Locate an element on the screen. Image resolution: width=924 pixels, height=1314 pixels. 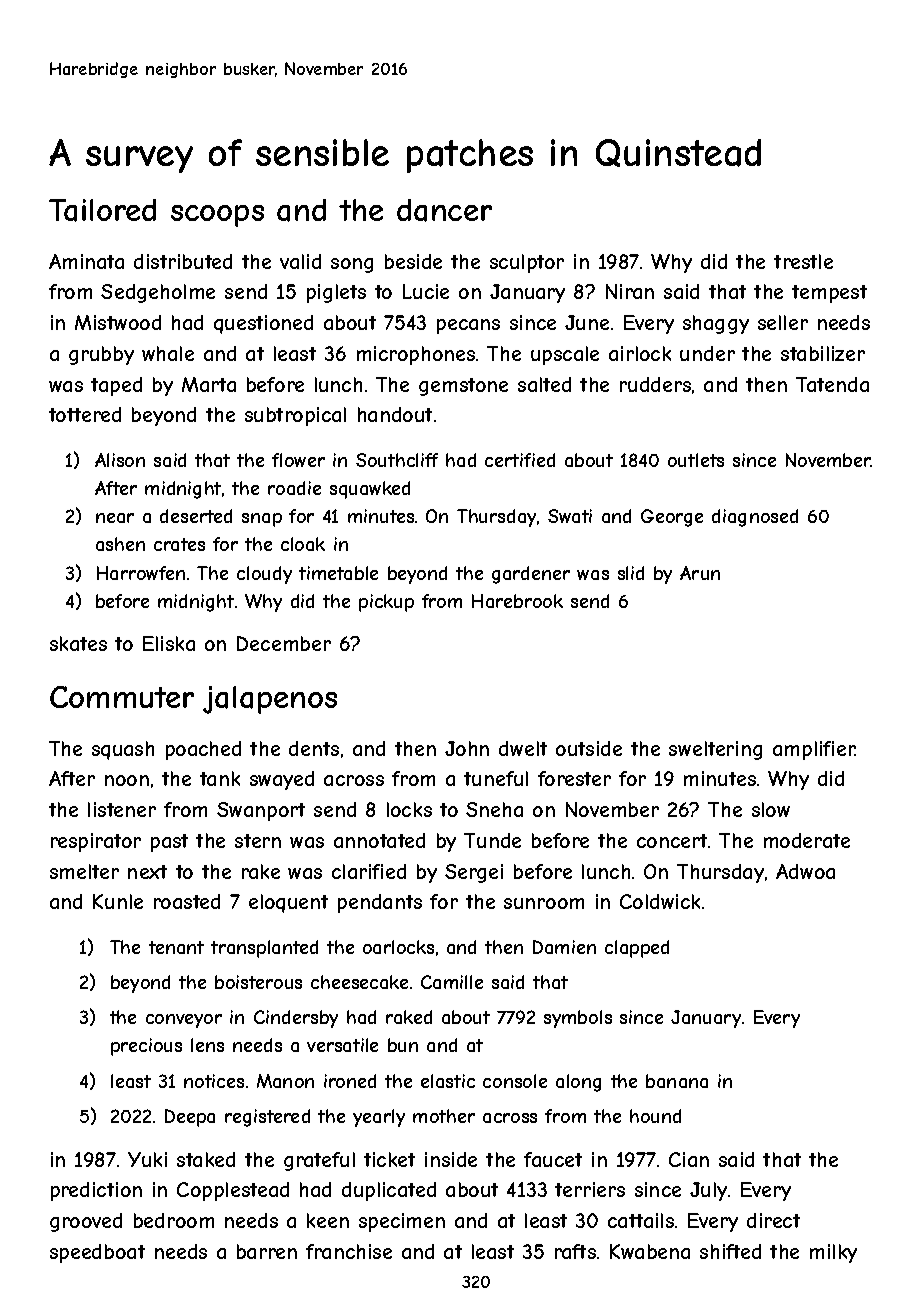
Niran is located at coordinates (630, 291).
